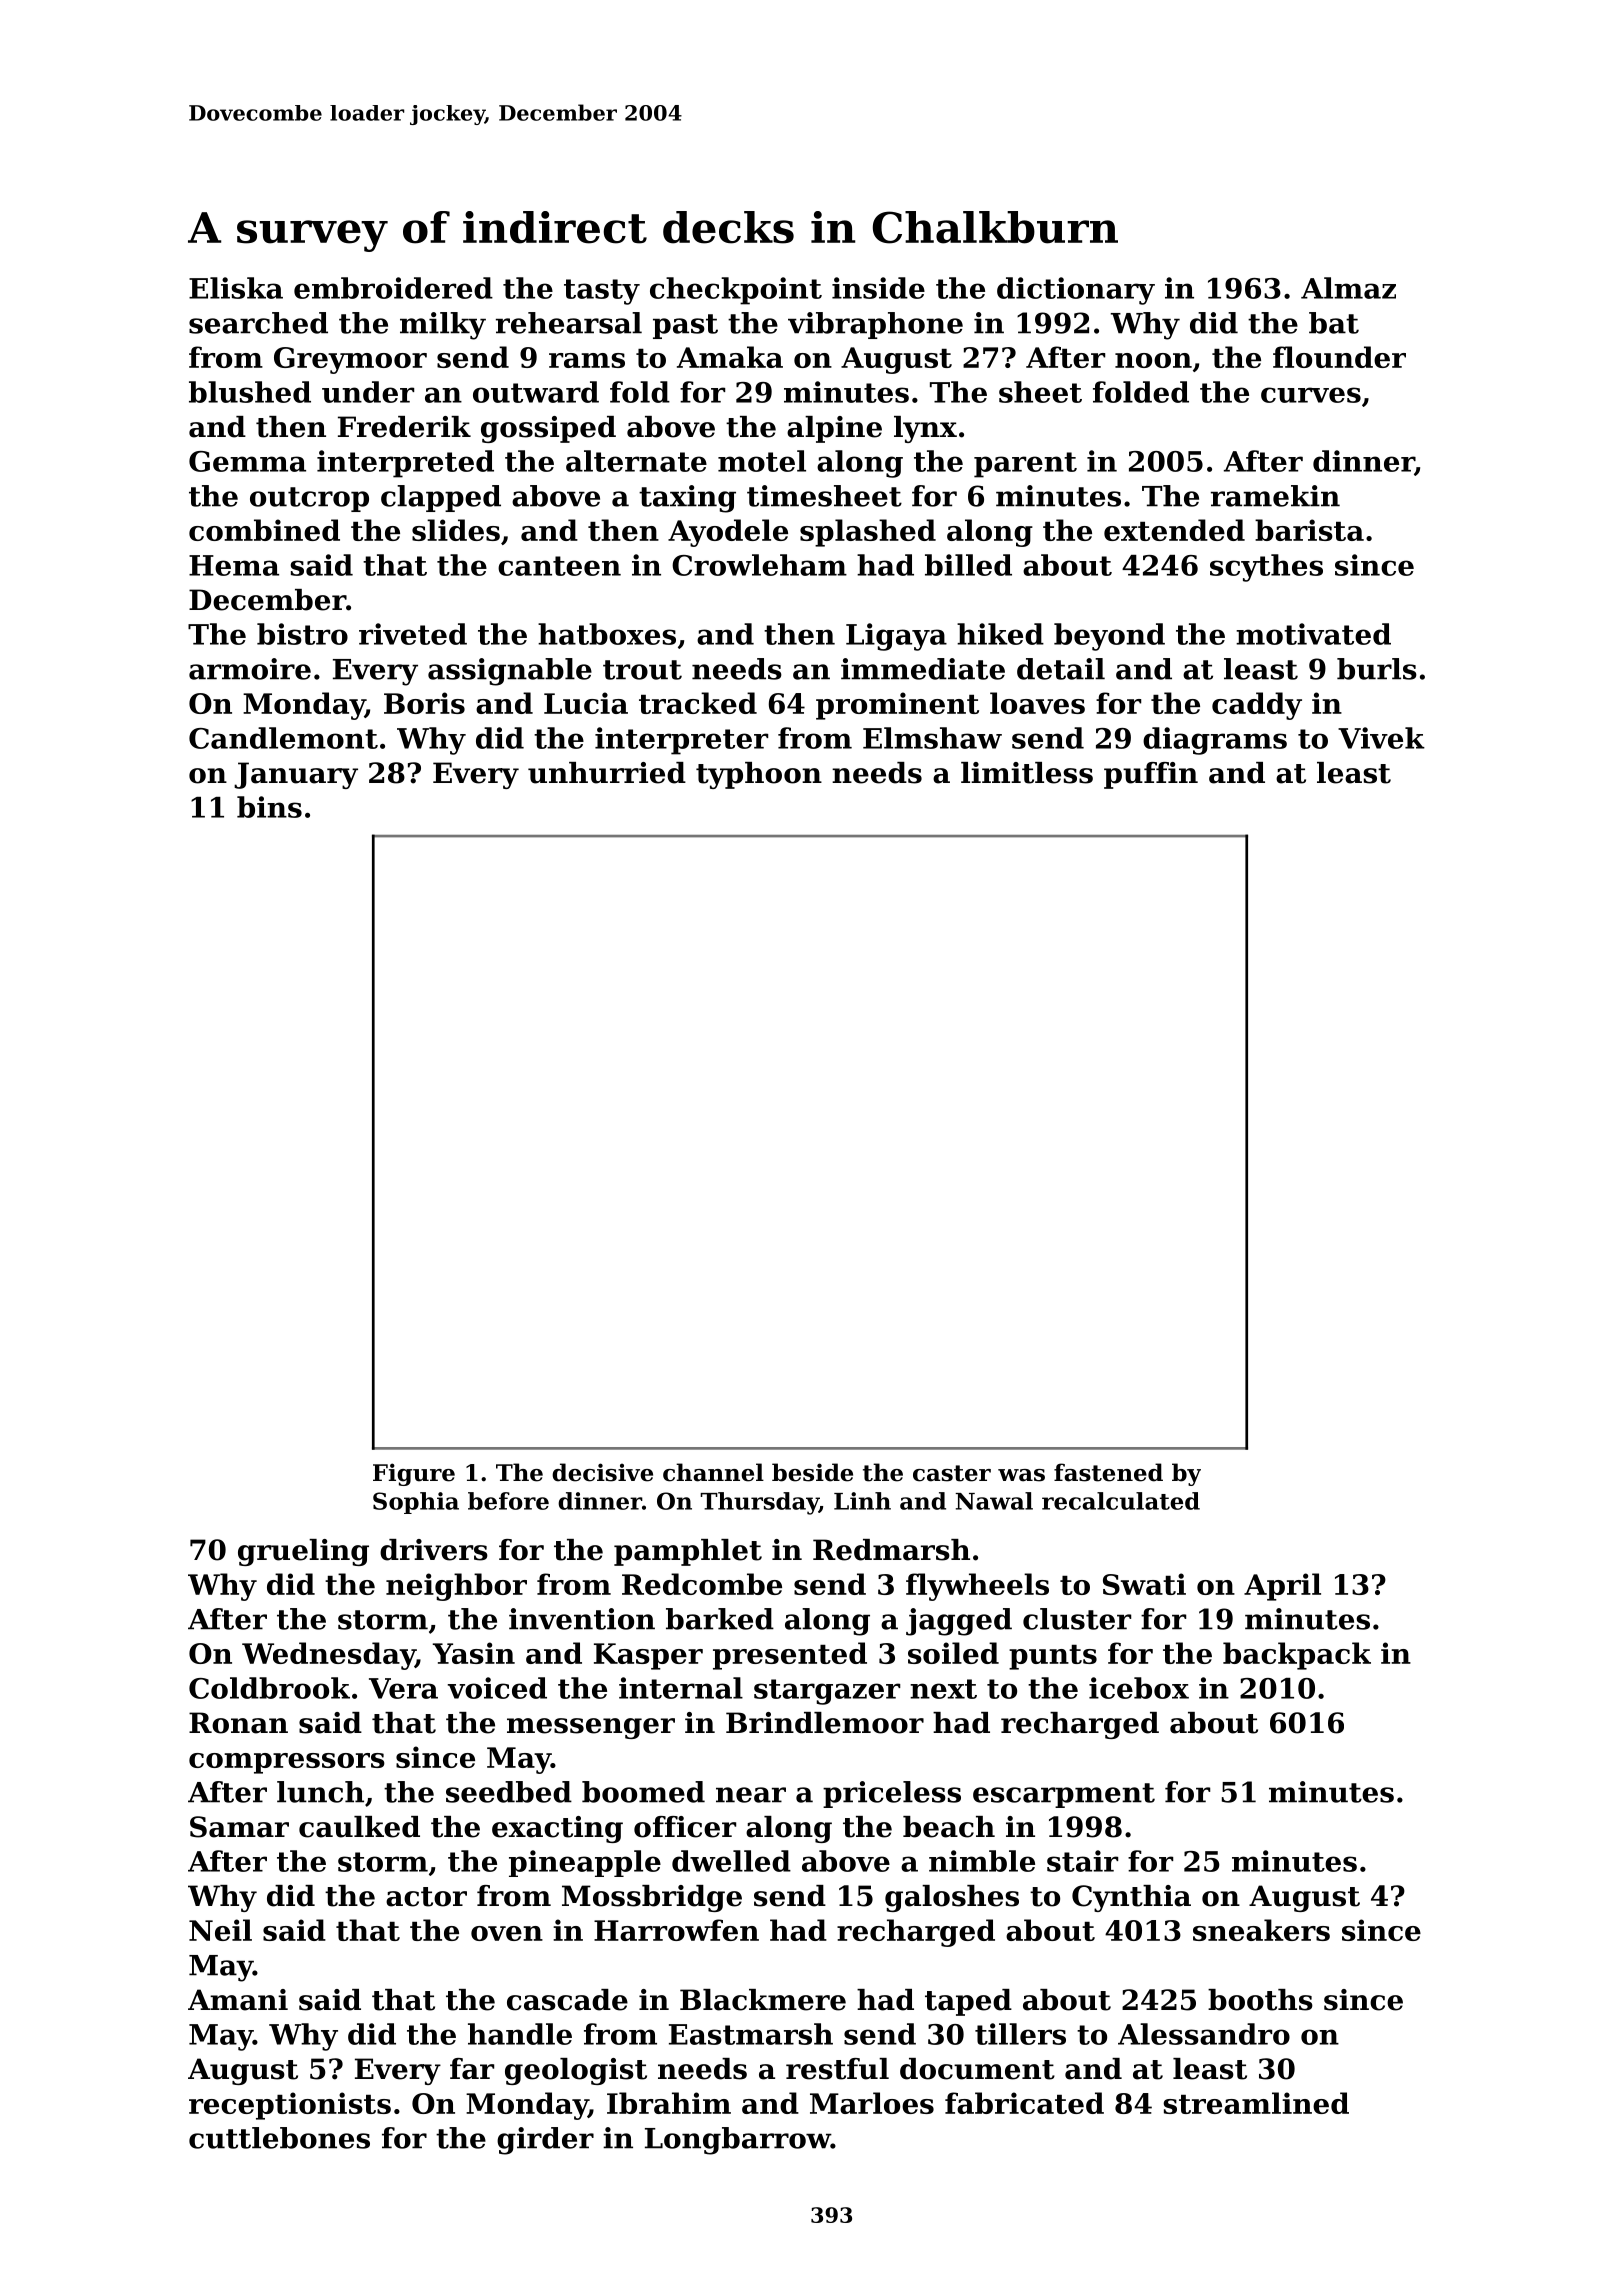 This page has height=2292, width=1620. I want to click on milky, so click(443, 326).
